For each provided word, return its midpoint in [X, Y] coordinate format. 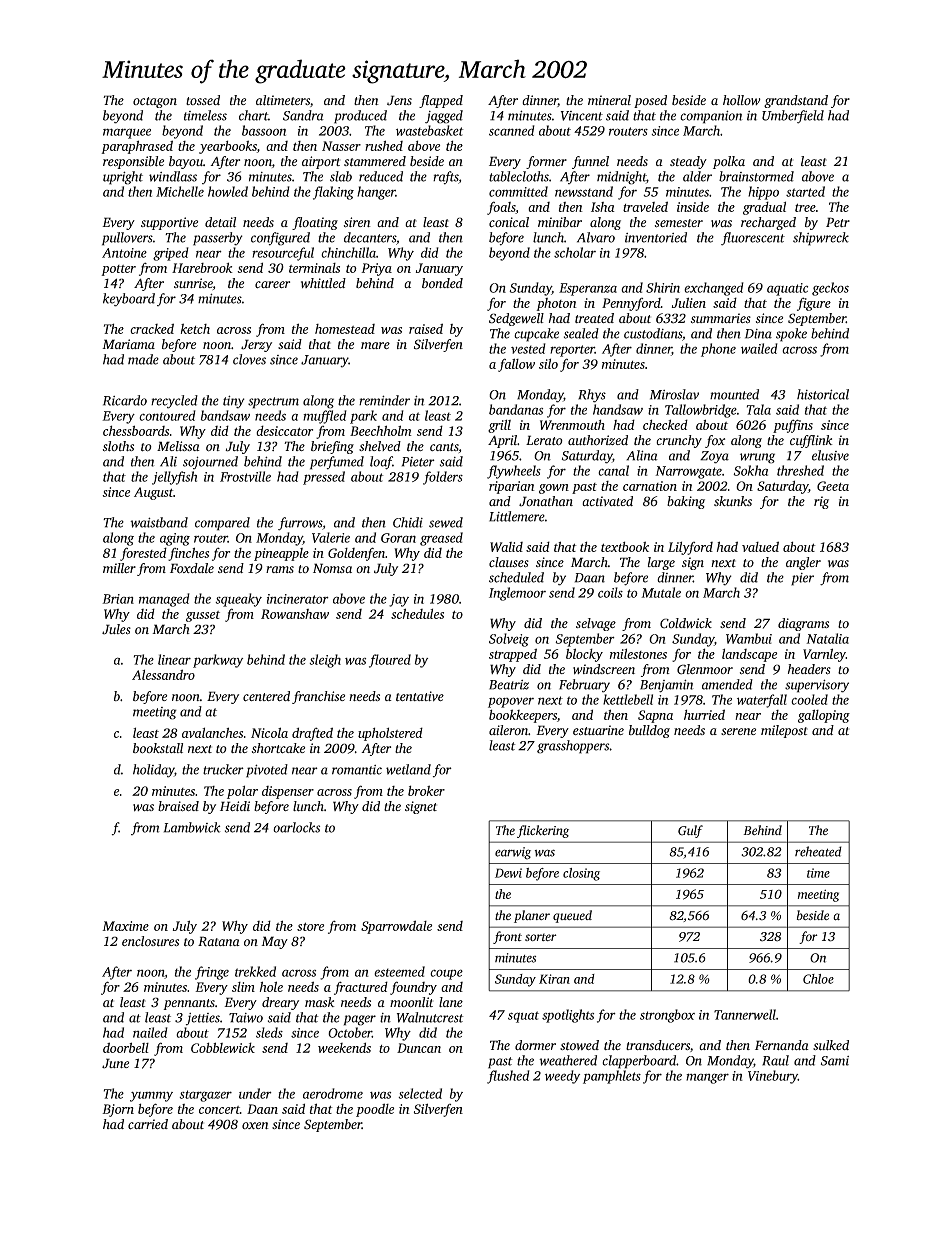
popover [511, 702]
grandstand [796, 101]
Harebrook [202, 267]
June [115, 1063]
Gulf [690, 831]
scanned [512, 130]
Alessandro [163, 674]
